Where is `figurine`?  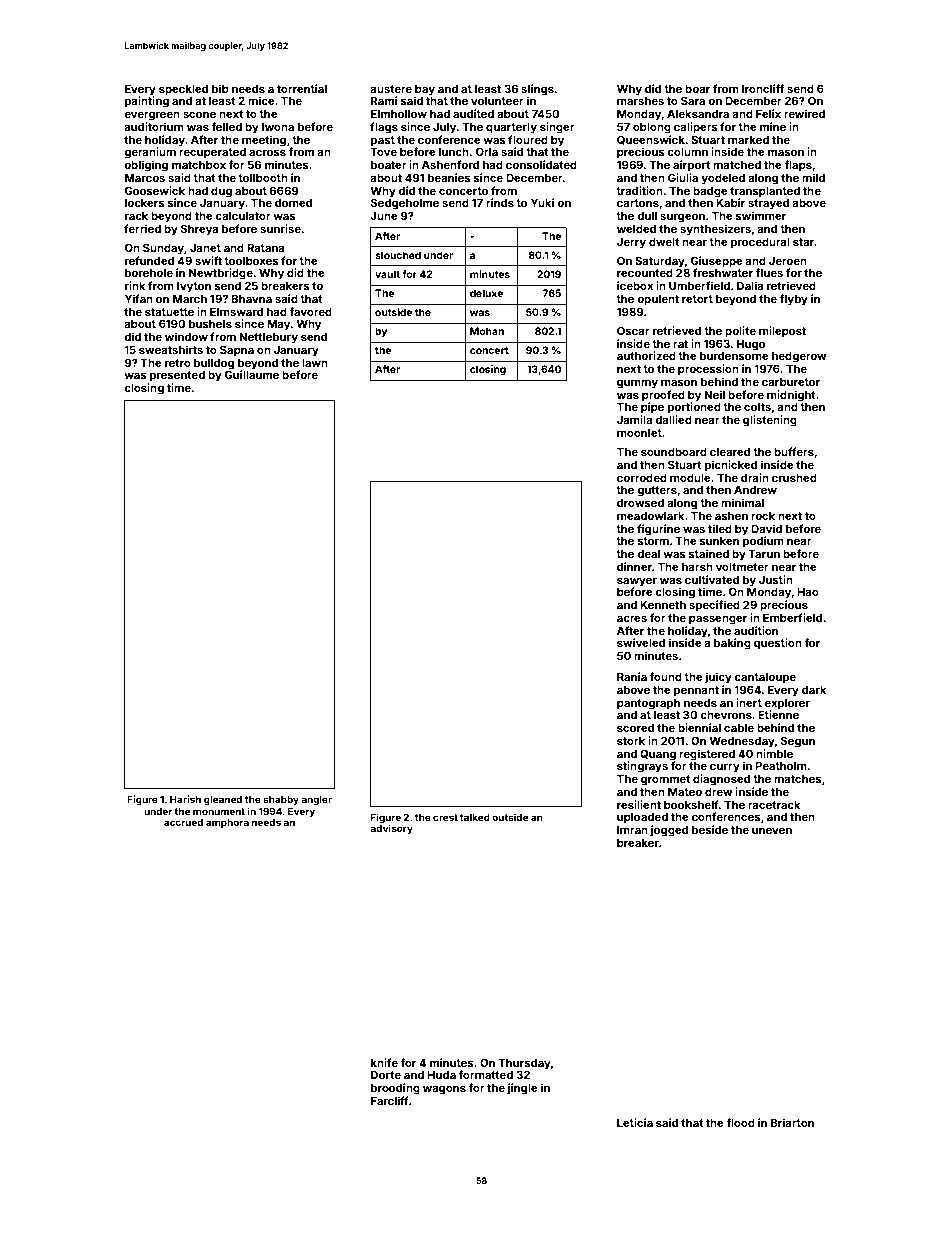
figurine is located at coordinates (658, 530).
